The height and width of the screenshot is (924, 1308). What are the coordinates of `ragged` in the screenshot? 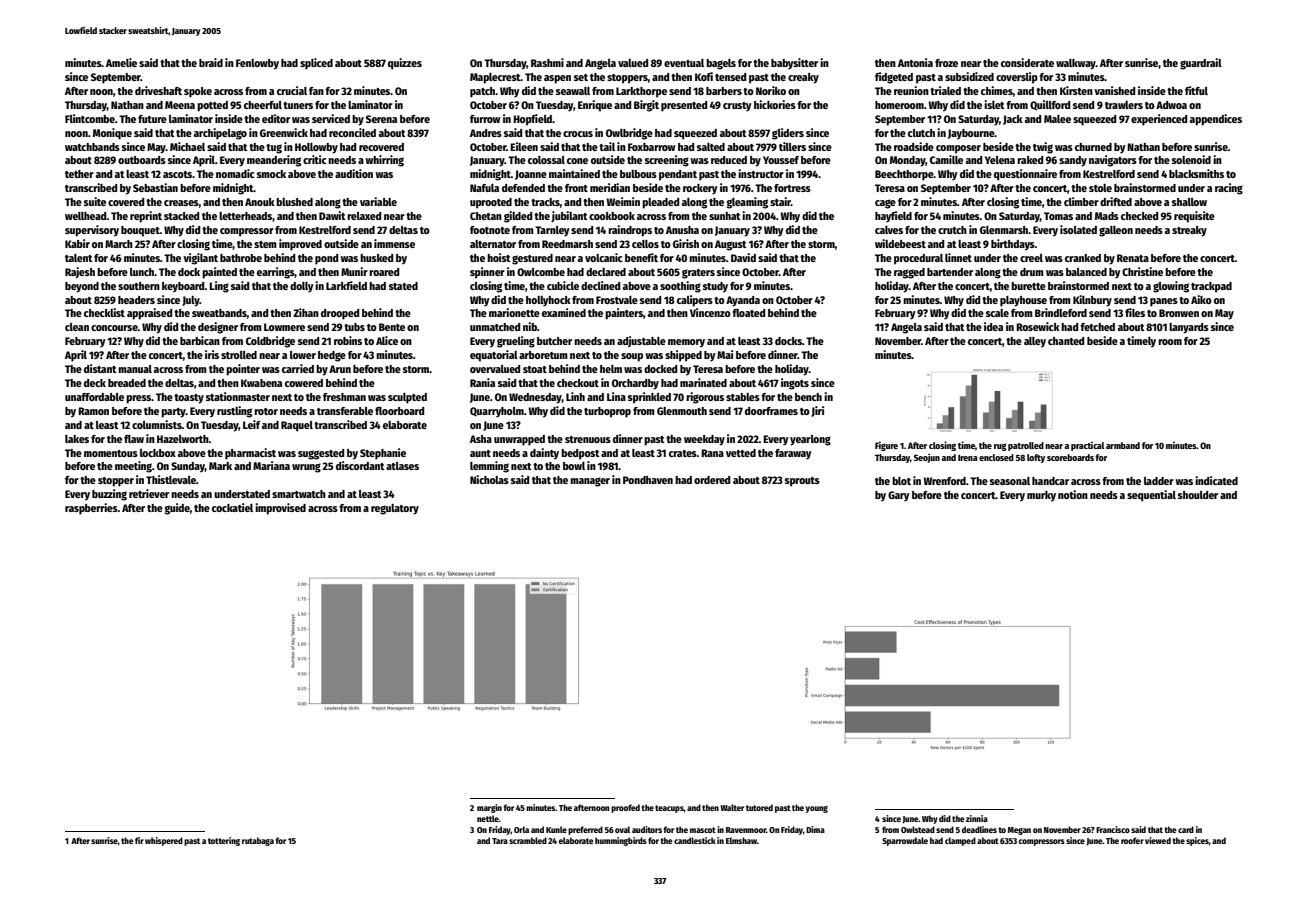 It's located at (909, 273).
